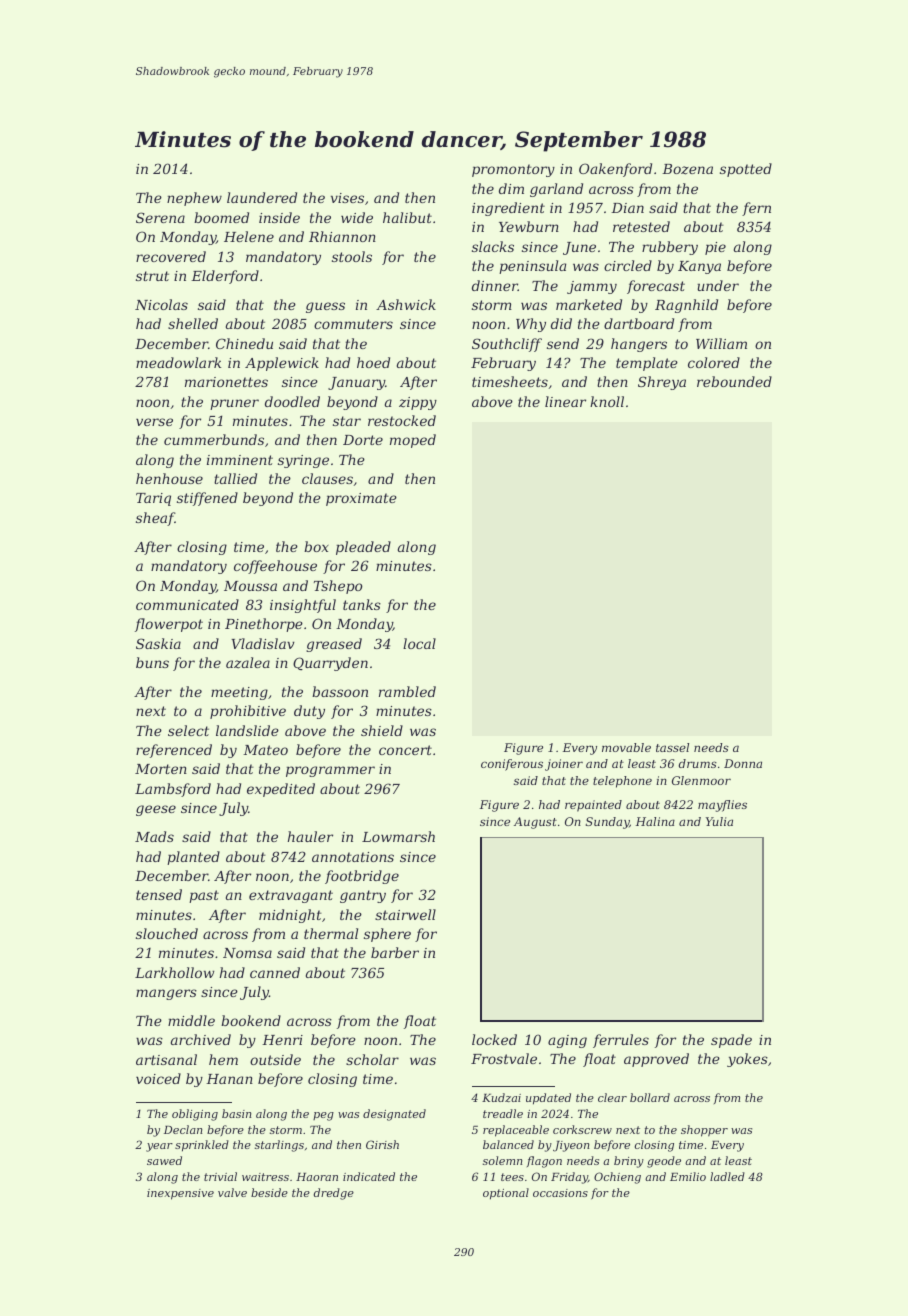  I want to click on inside, so click(279, 217).
